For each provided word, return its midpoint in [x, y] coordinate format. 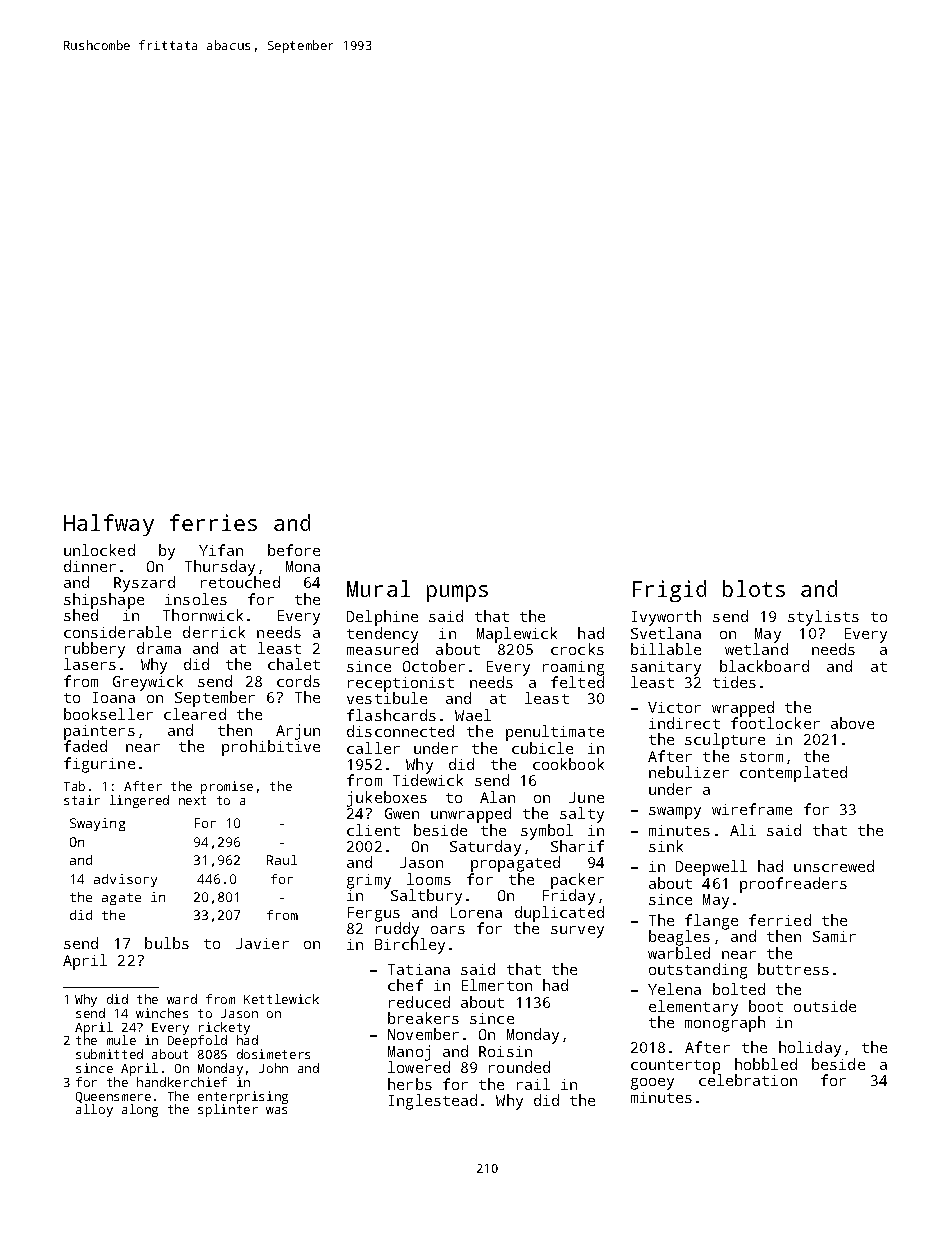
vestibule [387, 698]
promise [227, 787]
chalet [294, 664]
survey [577, 932]
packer [577, 881]
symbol [547, 832]
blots [754, 588]
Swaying [97, 824]
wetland [756, 649]
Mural [378, 588]
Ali [743, 830]
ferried [780, 920]
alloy [94, 1110]
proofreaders [793, 885]
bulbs [167, 943]
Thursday [220, 568]
